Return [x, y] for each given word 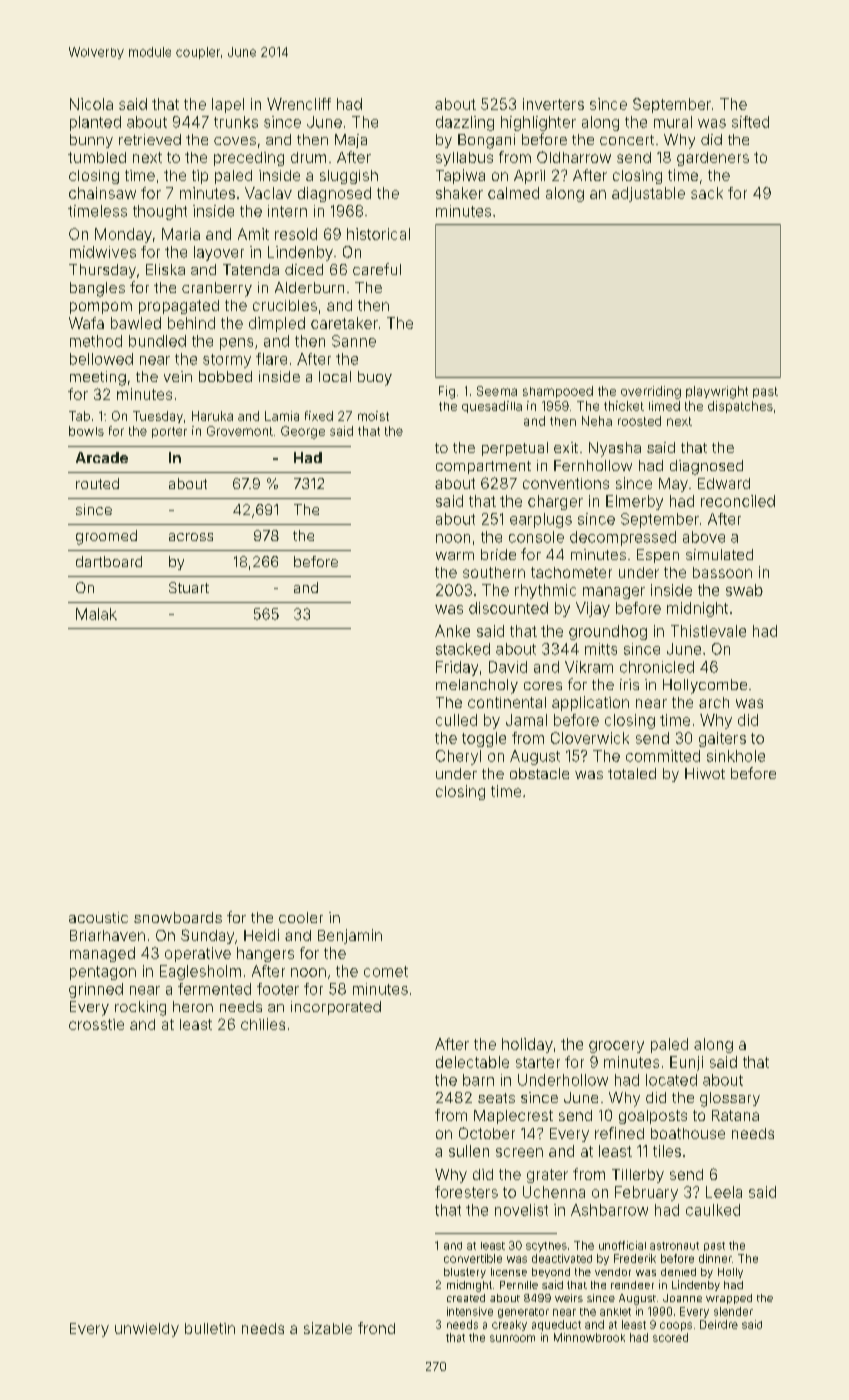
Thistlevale [708, 631]
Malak [96, 614]
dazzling [465, 123]
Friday [457, 668]
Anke [452, 631]
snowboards [178, 917]
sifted [750, 122]
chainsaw [102, 193]
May [673, 485]
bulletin [210, 1328]
